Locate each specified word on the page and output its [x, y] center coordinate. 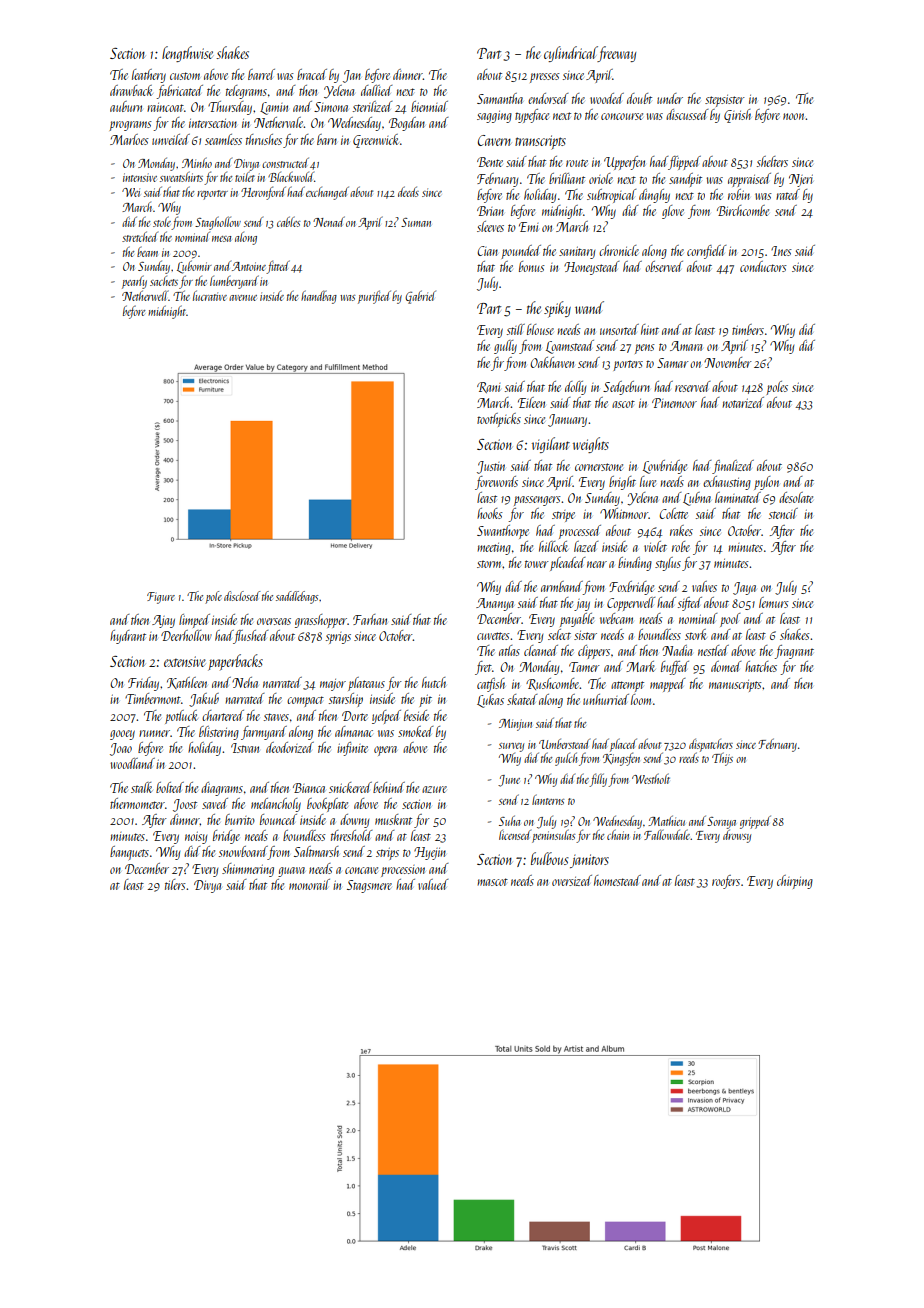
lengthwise [187, 54]
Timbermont [153, 698]
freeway [617, 54]
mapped [667, 685]
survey [511, 747]
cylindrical [571, 54]
